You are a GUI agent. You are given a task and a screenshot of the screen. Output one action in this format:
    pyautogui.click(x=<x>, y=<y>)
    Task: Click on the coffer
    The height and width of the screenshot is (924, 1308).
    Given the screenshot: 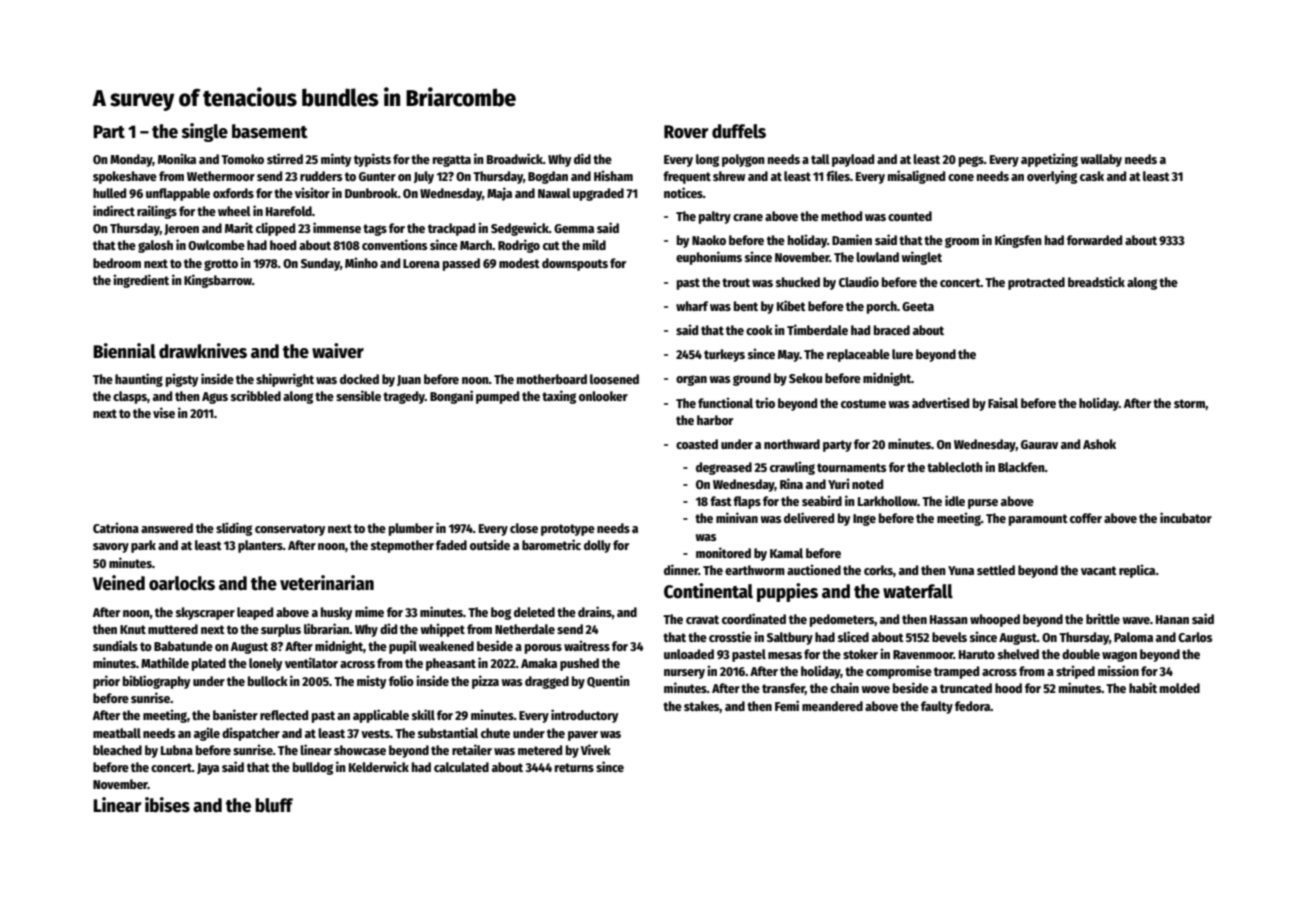 What is the action you would take?
    pyautogui.click(x=1086, y=518)
